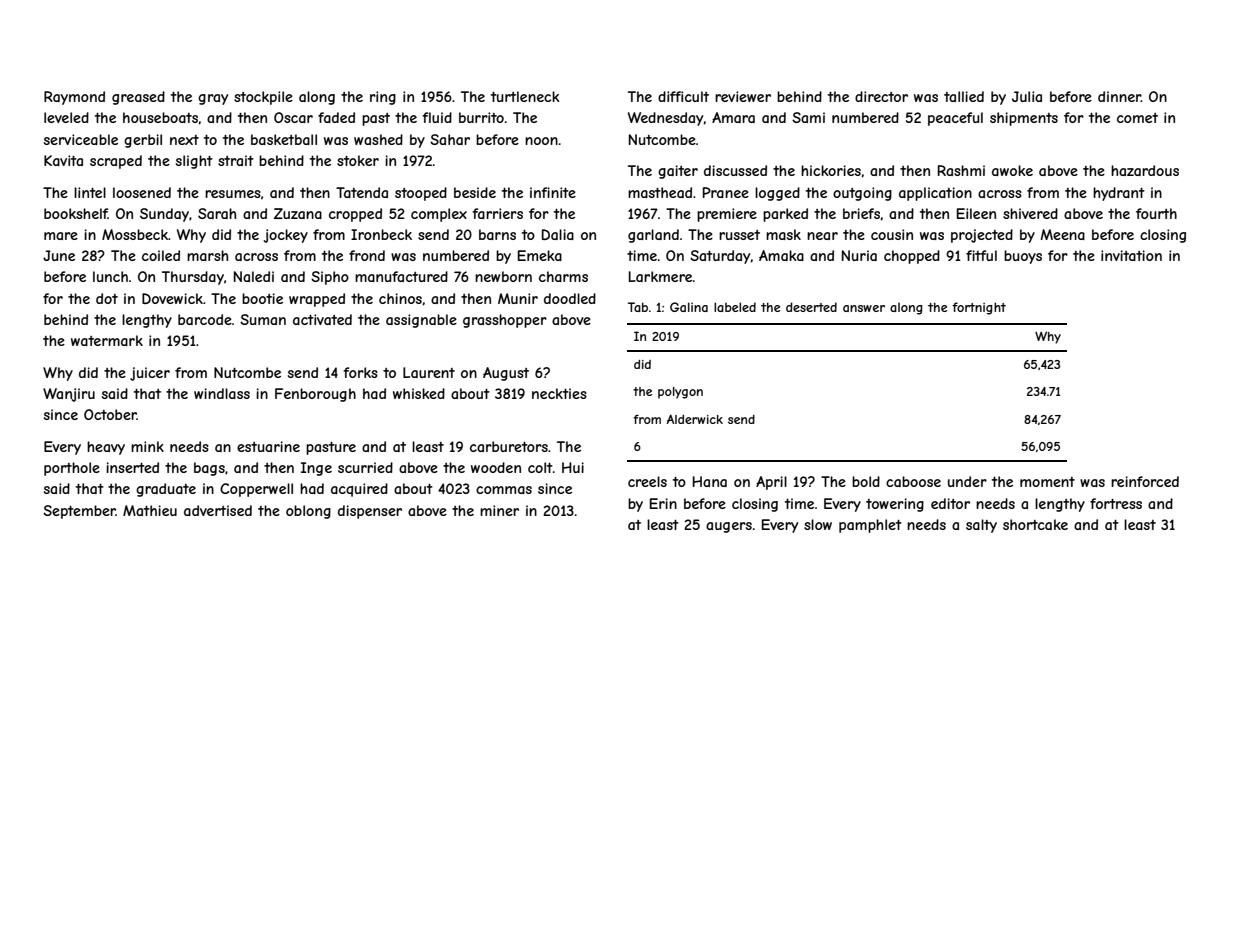  Describe the element at coordinates (1145, 481) in the screenshot. I see `reinforced` at that location.
